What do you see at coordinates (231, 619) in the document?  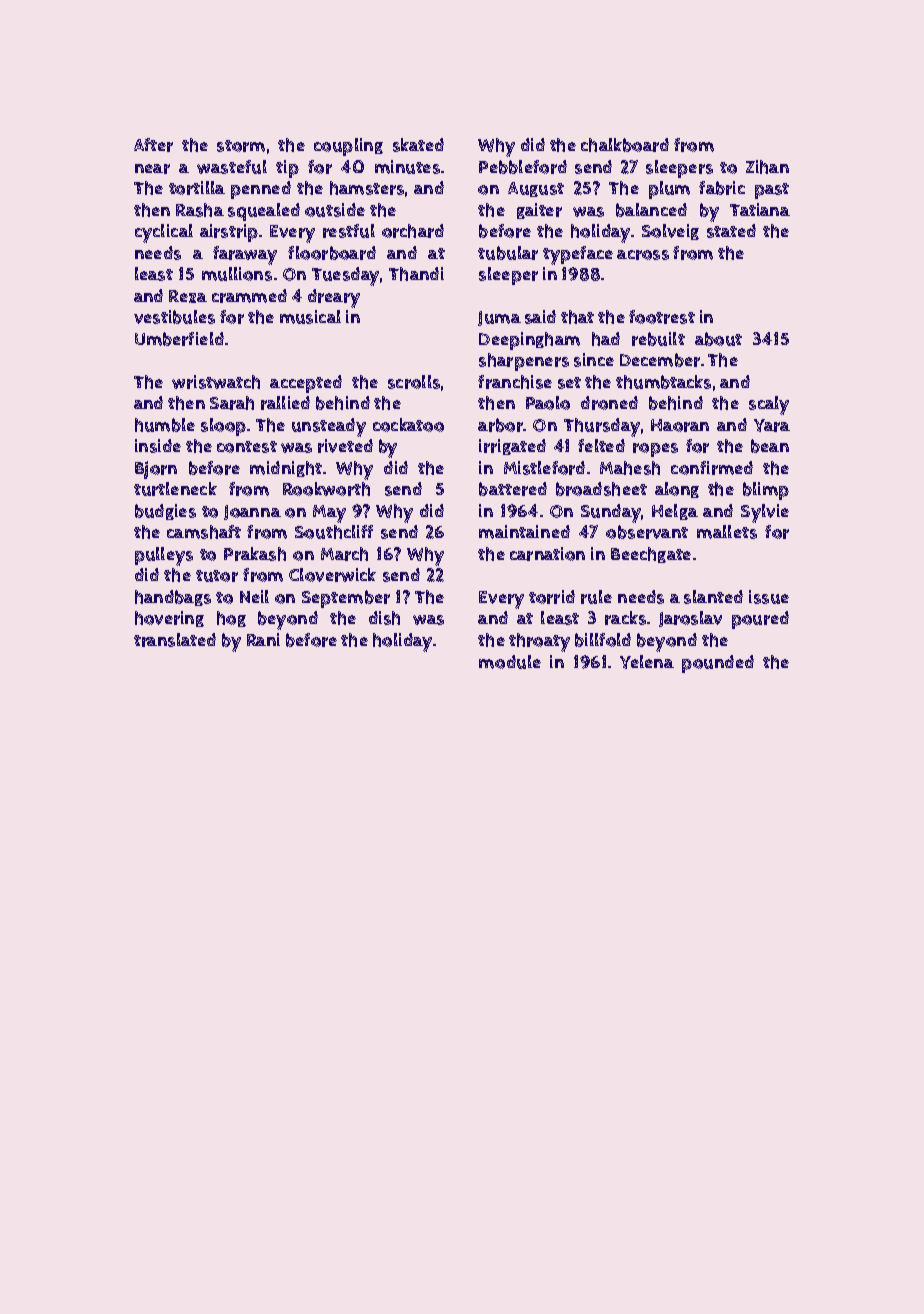 I see `hog` at bounding box center [231, 619].
